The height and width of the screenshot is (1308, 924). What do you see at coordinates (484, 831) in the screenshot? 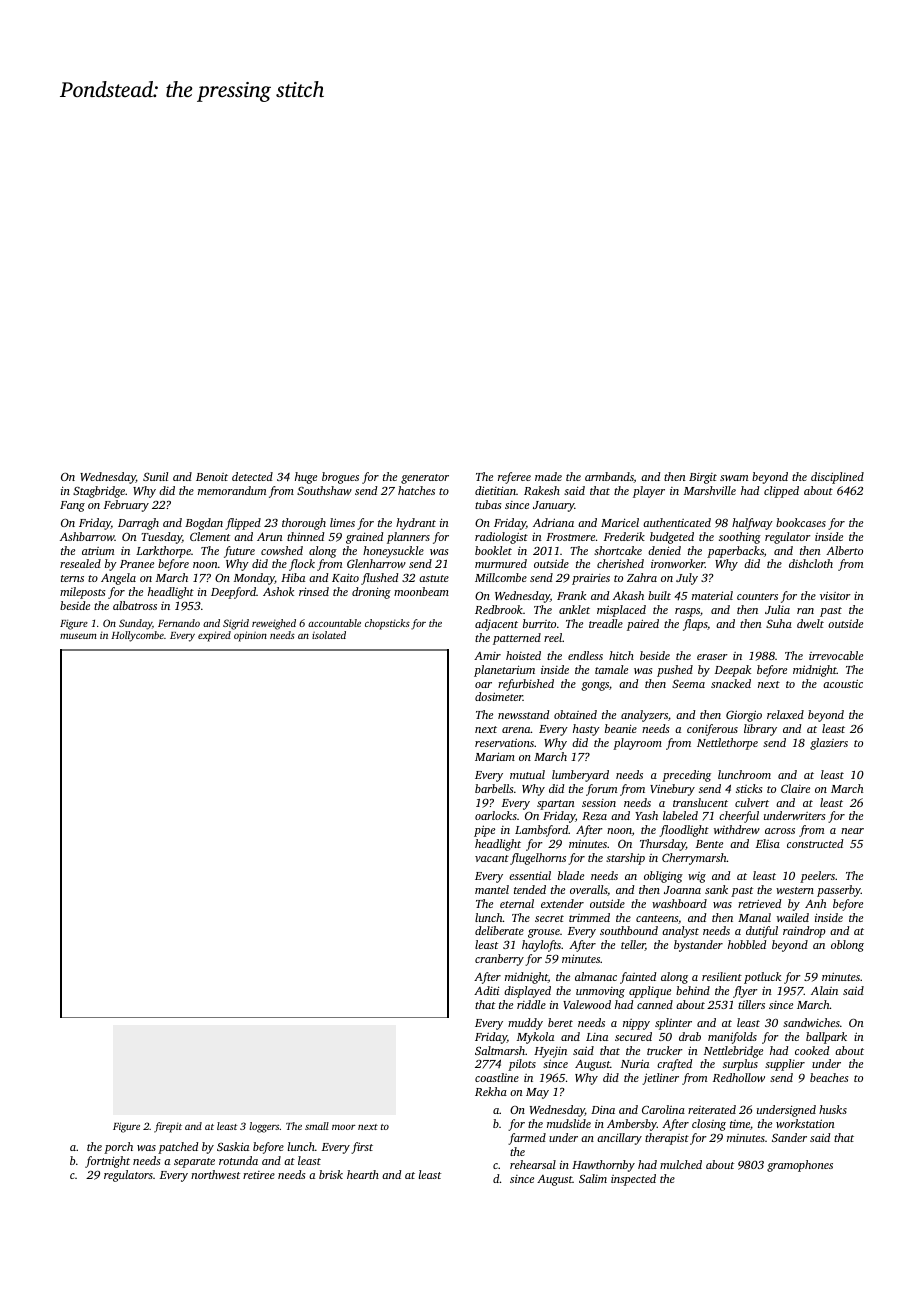
I see `pipe` at bounding box center [484, 831].
